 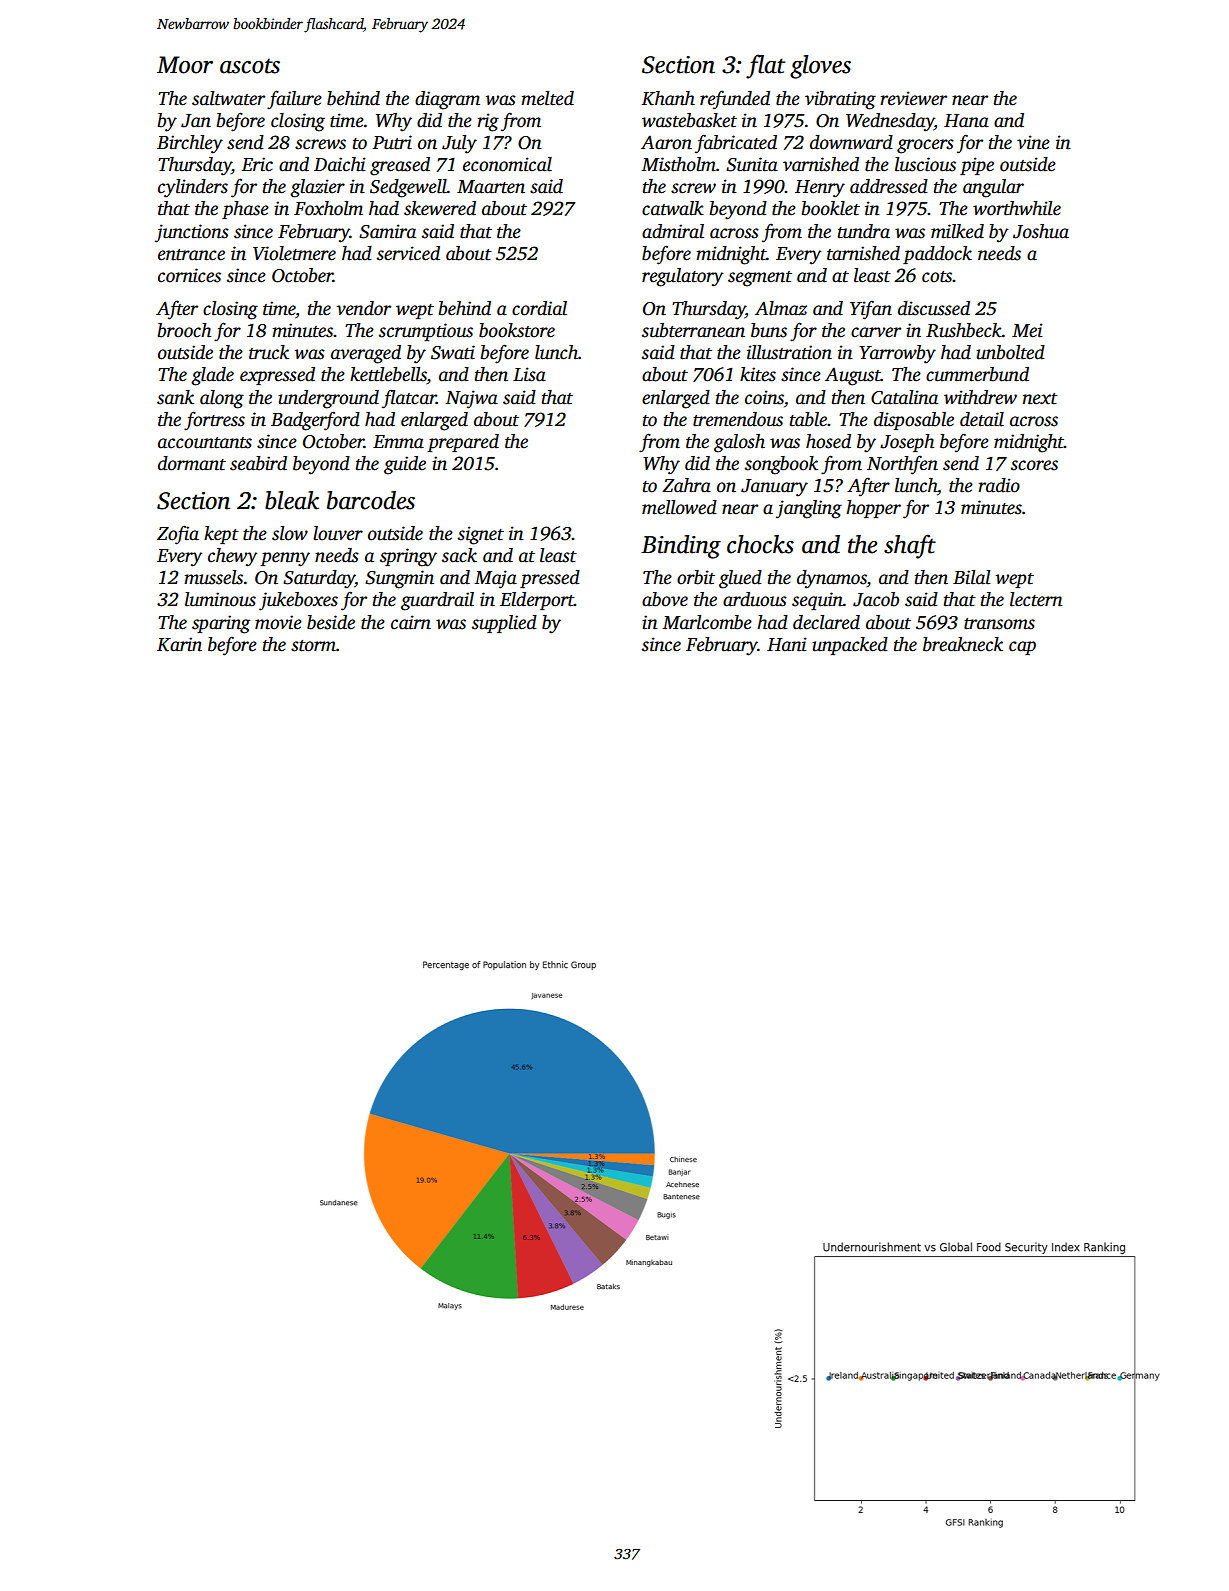 What do you see at coordinates (294, 253) in the page?
I see `Violetmere` at bounding box center [294, 253].
